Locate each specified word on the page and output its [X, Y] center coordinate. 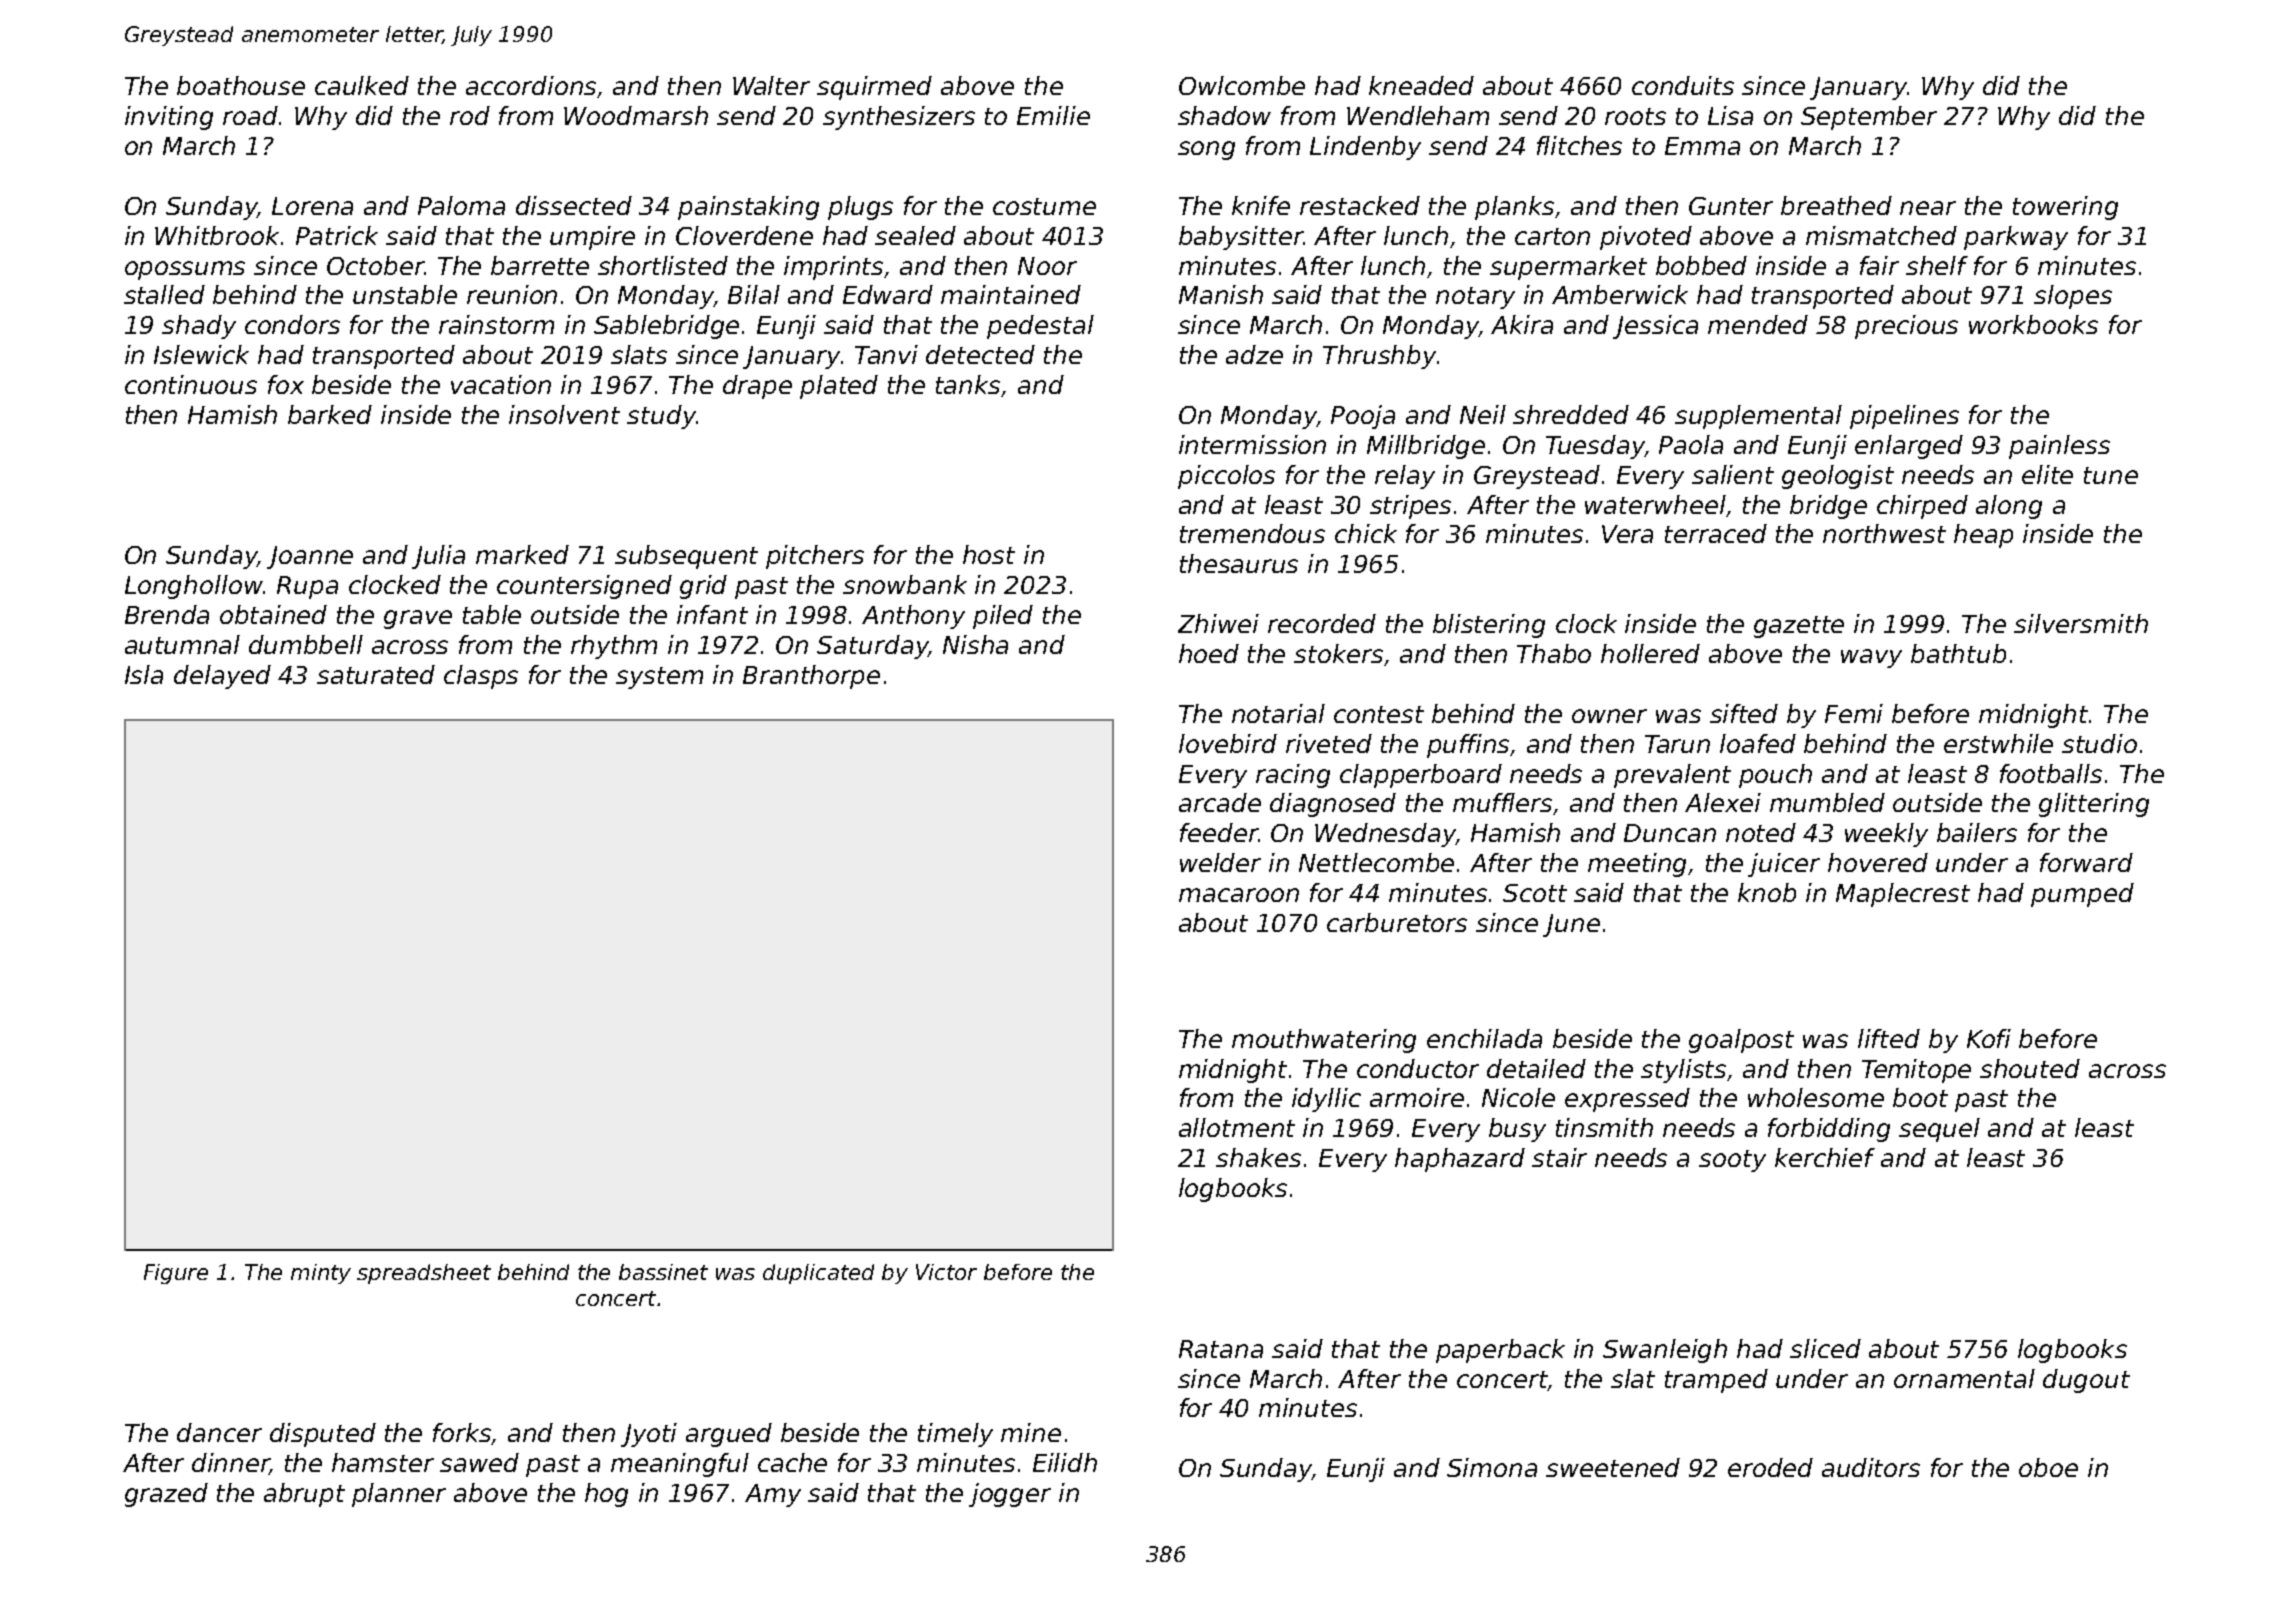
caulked [362, 85]
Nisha [975, 644]
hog [606, 1495]
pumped [2082, 895]
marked [522, 554]
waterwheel [1655, 504]
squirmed [874, 88]
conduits [1683, 85]
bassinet [663, 1272]
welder [1220, 862]
